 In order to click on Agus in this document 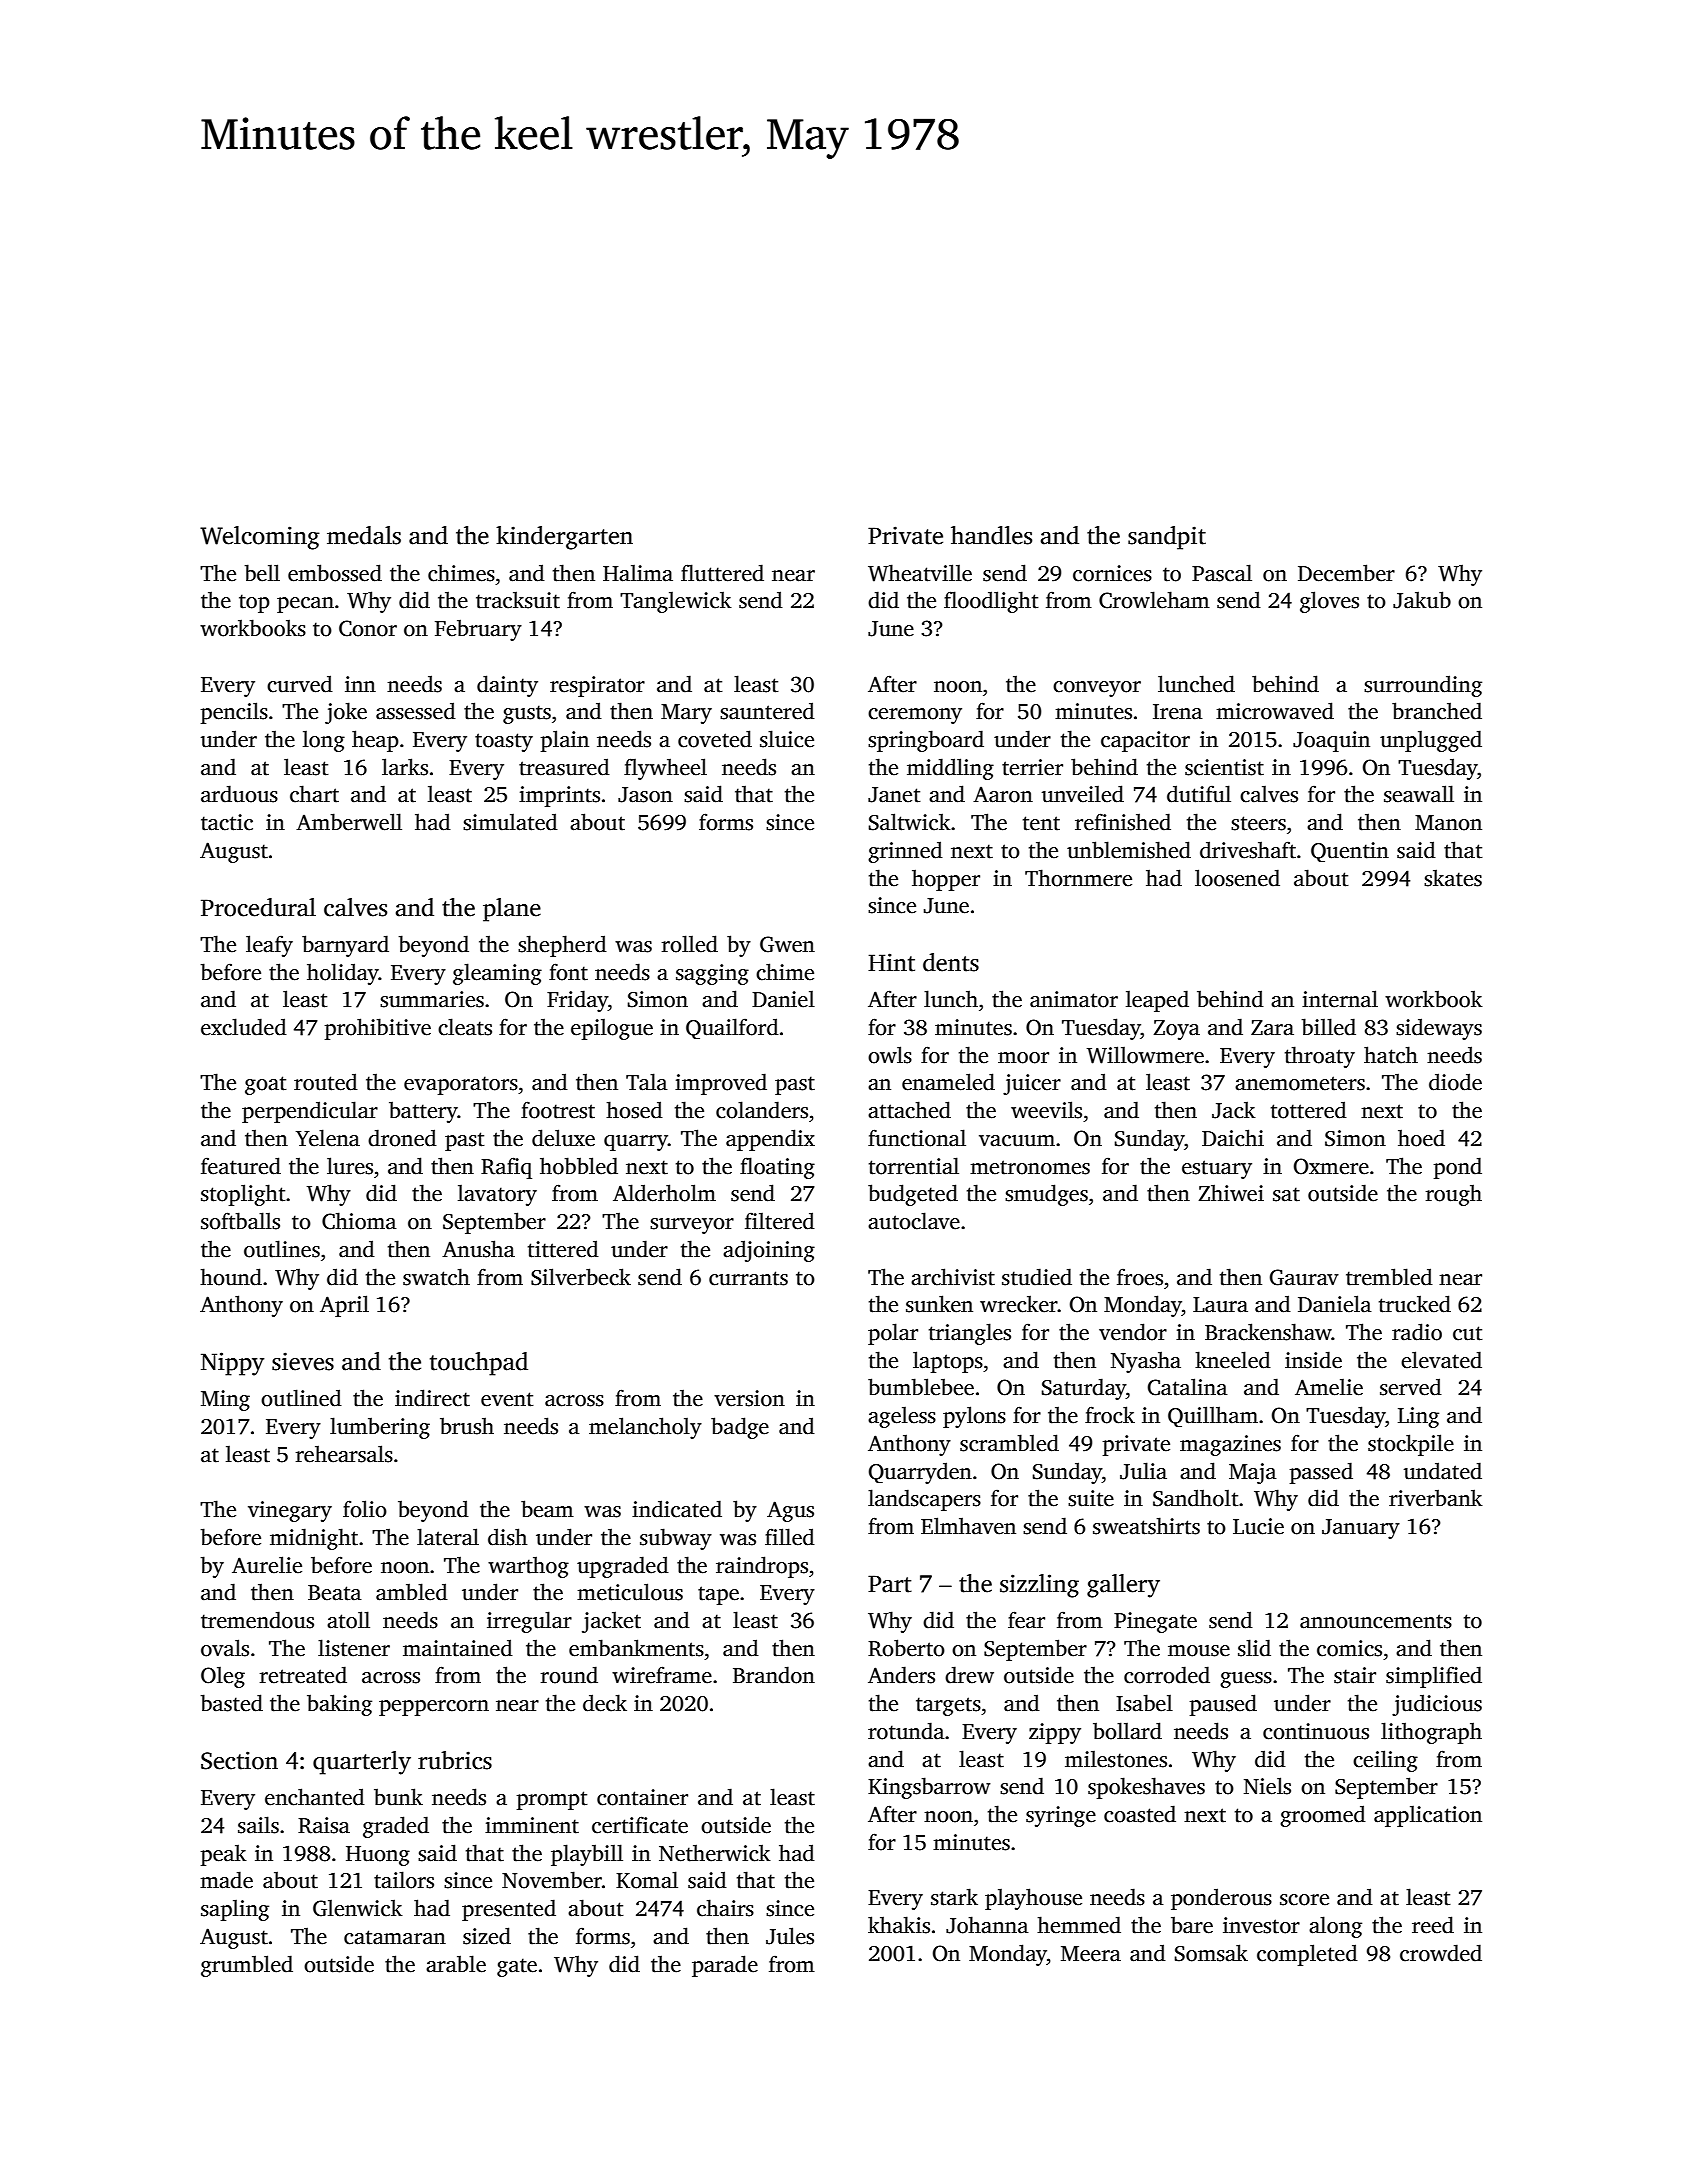, I will do `click(790, 1511)`.
